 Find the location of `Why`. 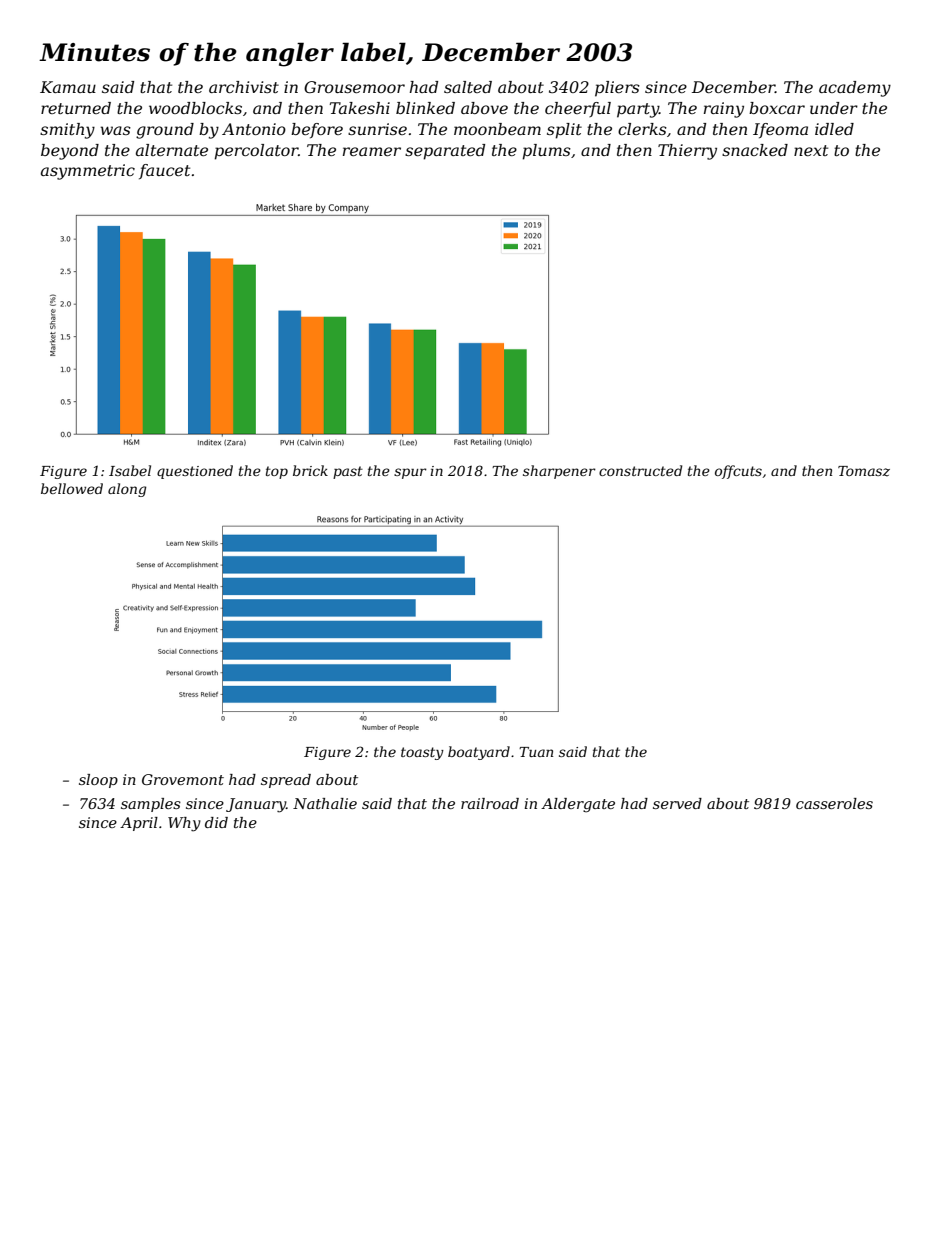

Why is located at coordinates (184, 824).
